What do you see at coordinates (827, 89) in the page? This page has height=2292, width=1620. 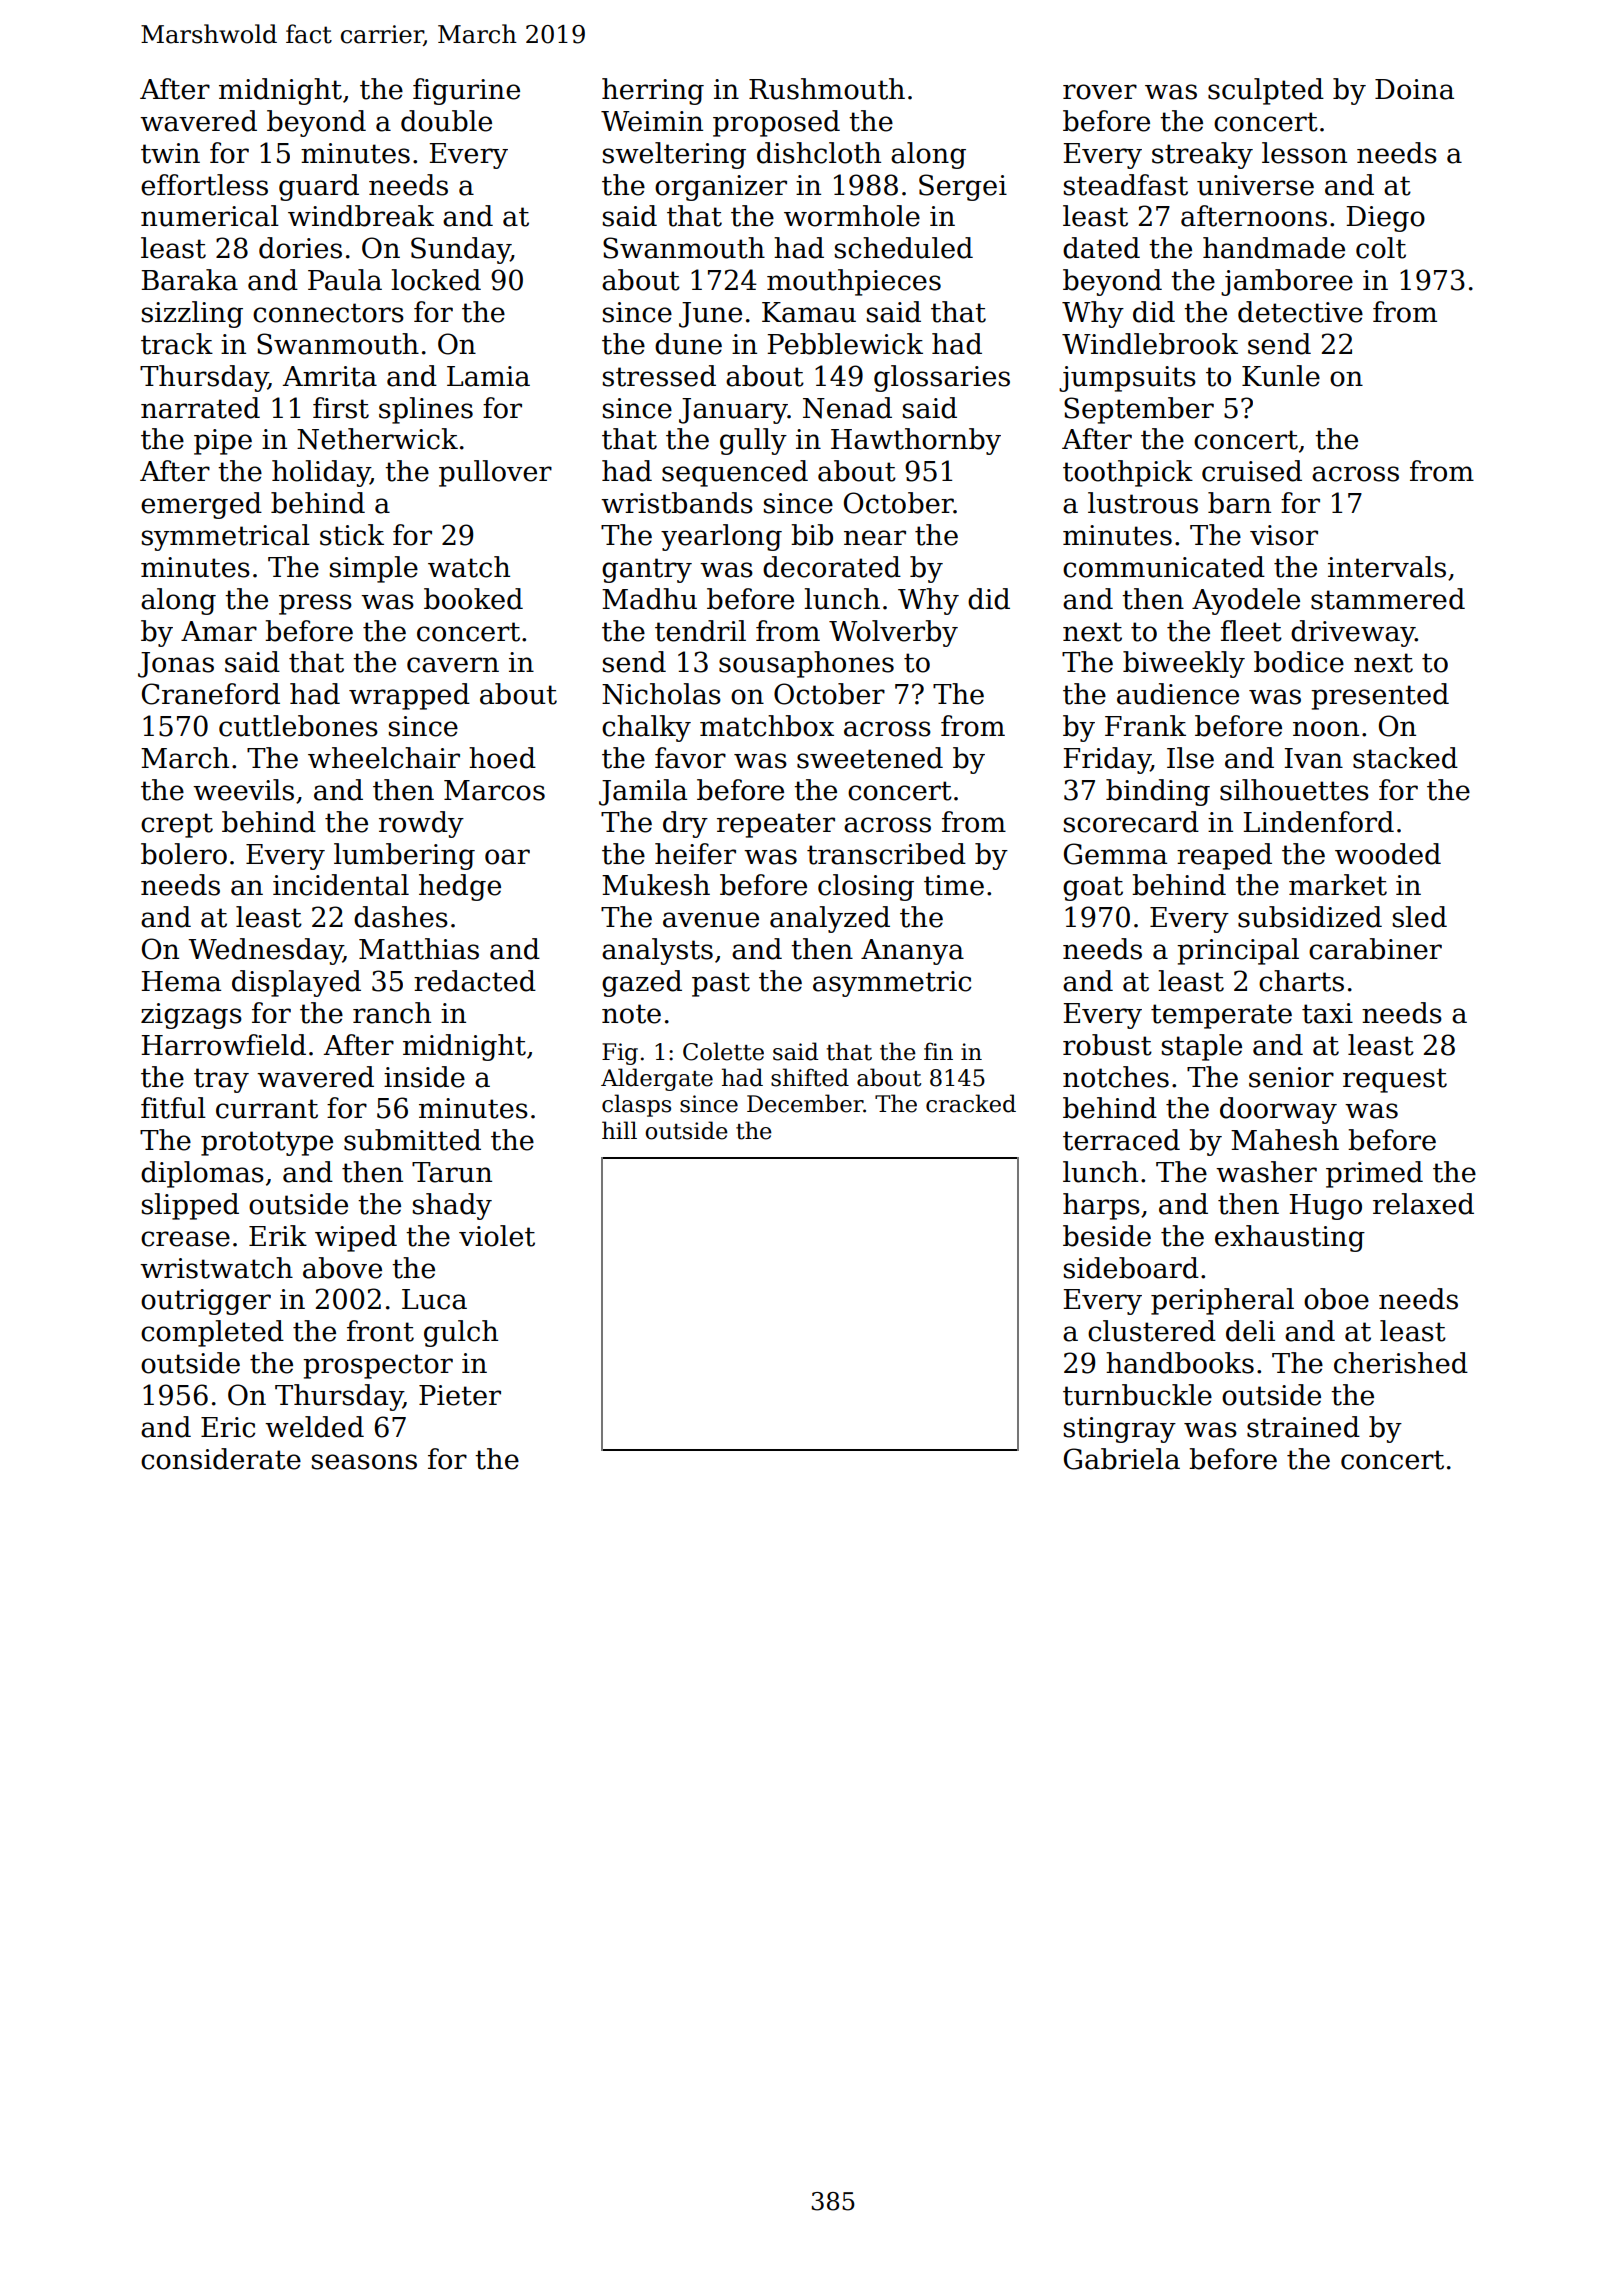 I see `Rushmouth` at bounding box center [827, 89].
